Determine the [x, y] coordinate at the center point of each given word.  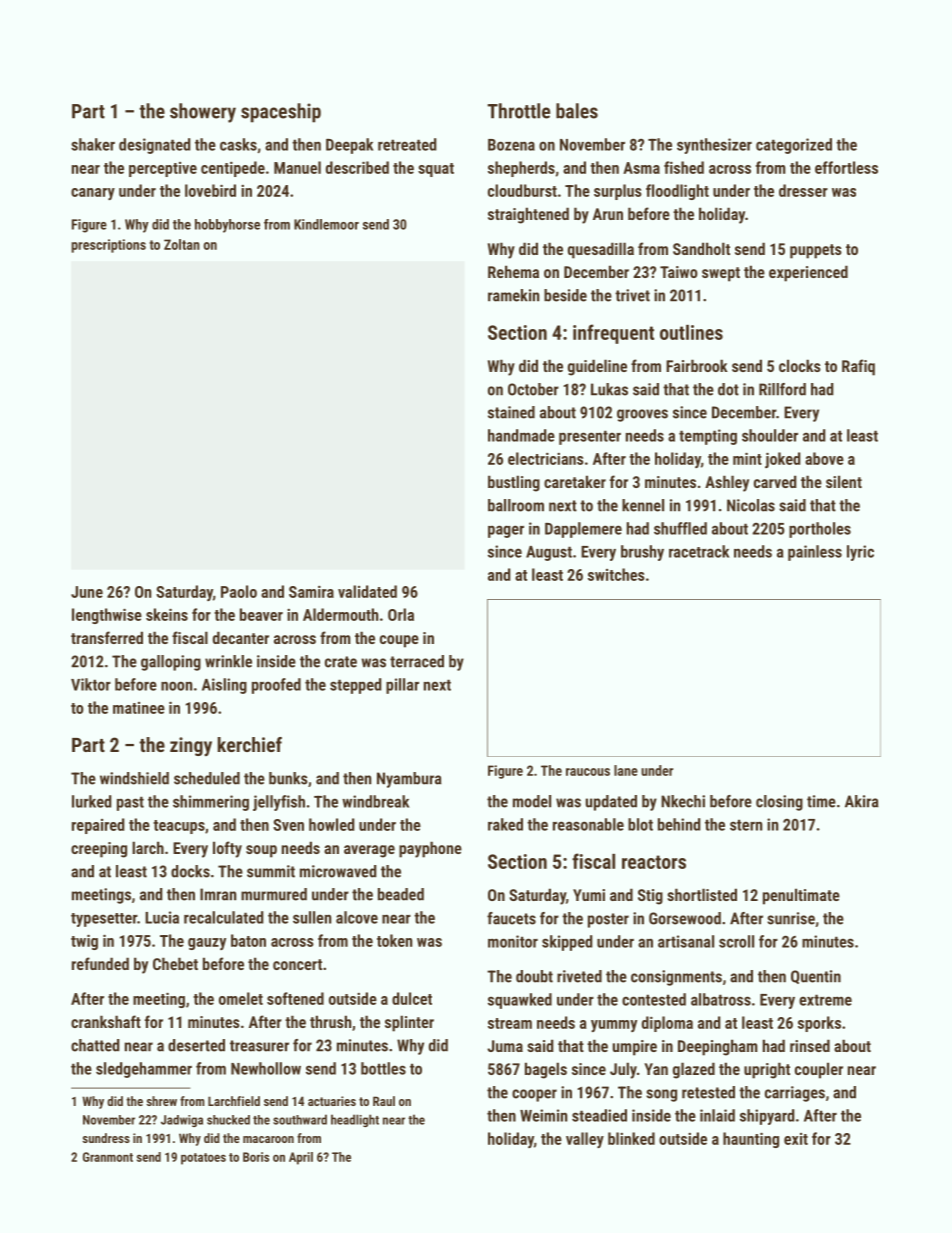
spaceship [281, 113]
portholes [820, 530]
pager [506, 531]
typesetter [104, 920]
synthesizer [714, 146]
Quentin [816, 977]
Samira [311, 591]
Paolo [239, 591]
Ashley [727, 483]
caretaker [575, 481]
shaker [93, 144]
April [301, 1158]
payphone [430, 849]
